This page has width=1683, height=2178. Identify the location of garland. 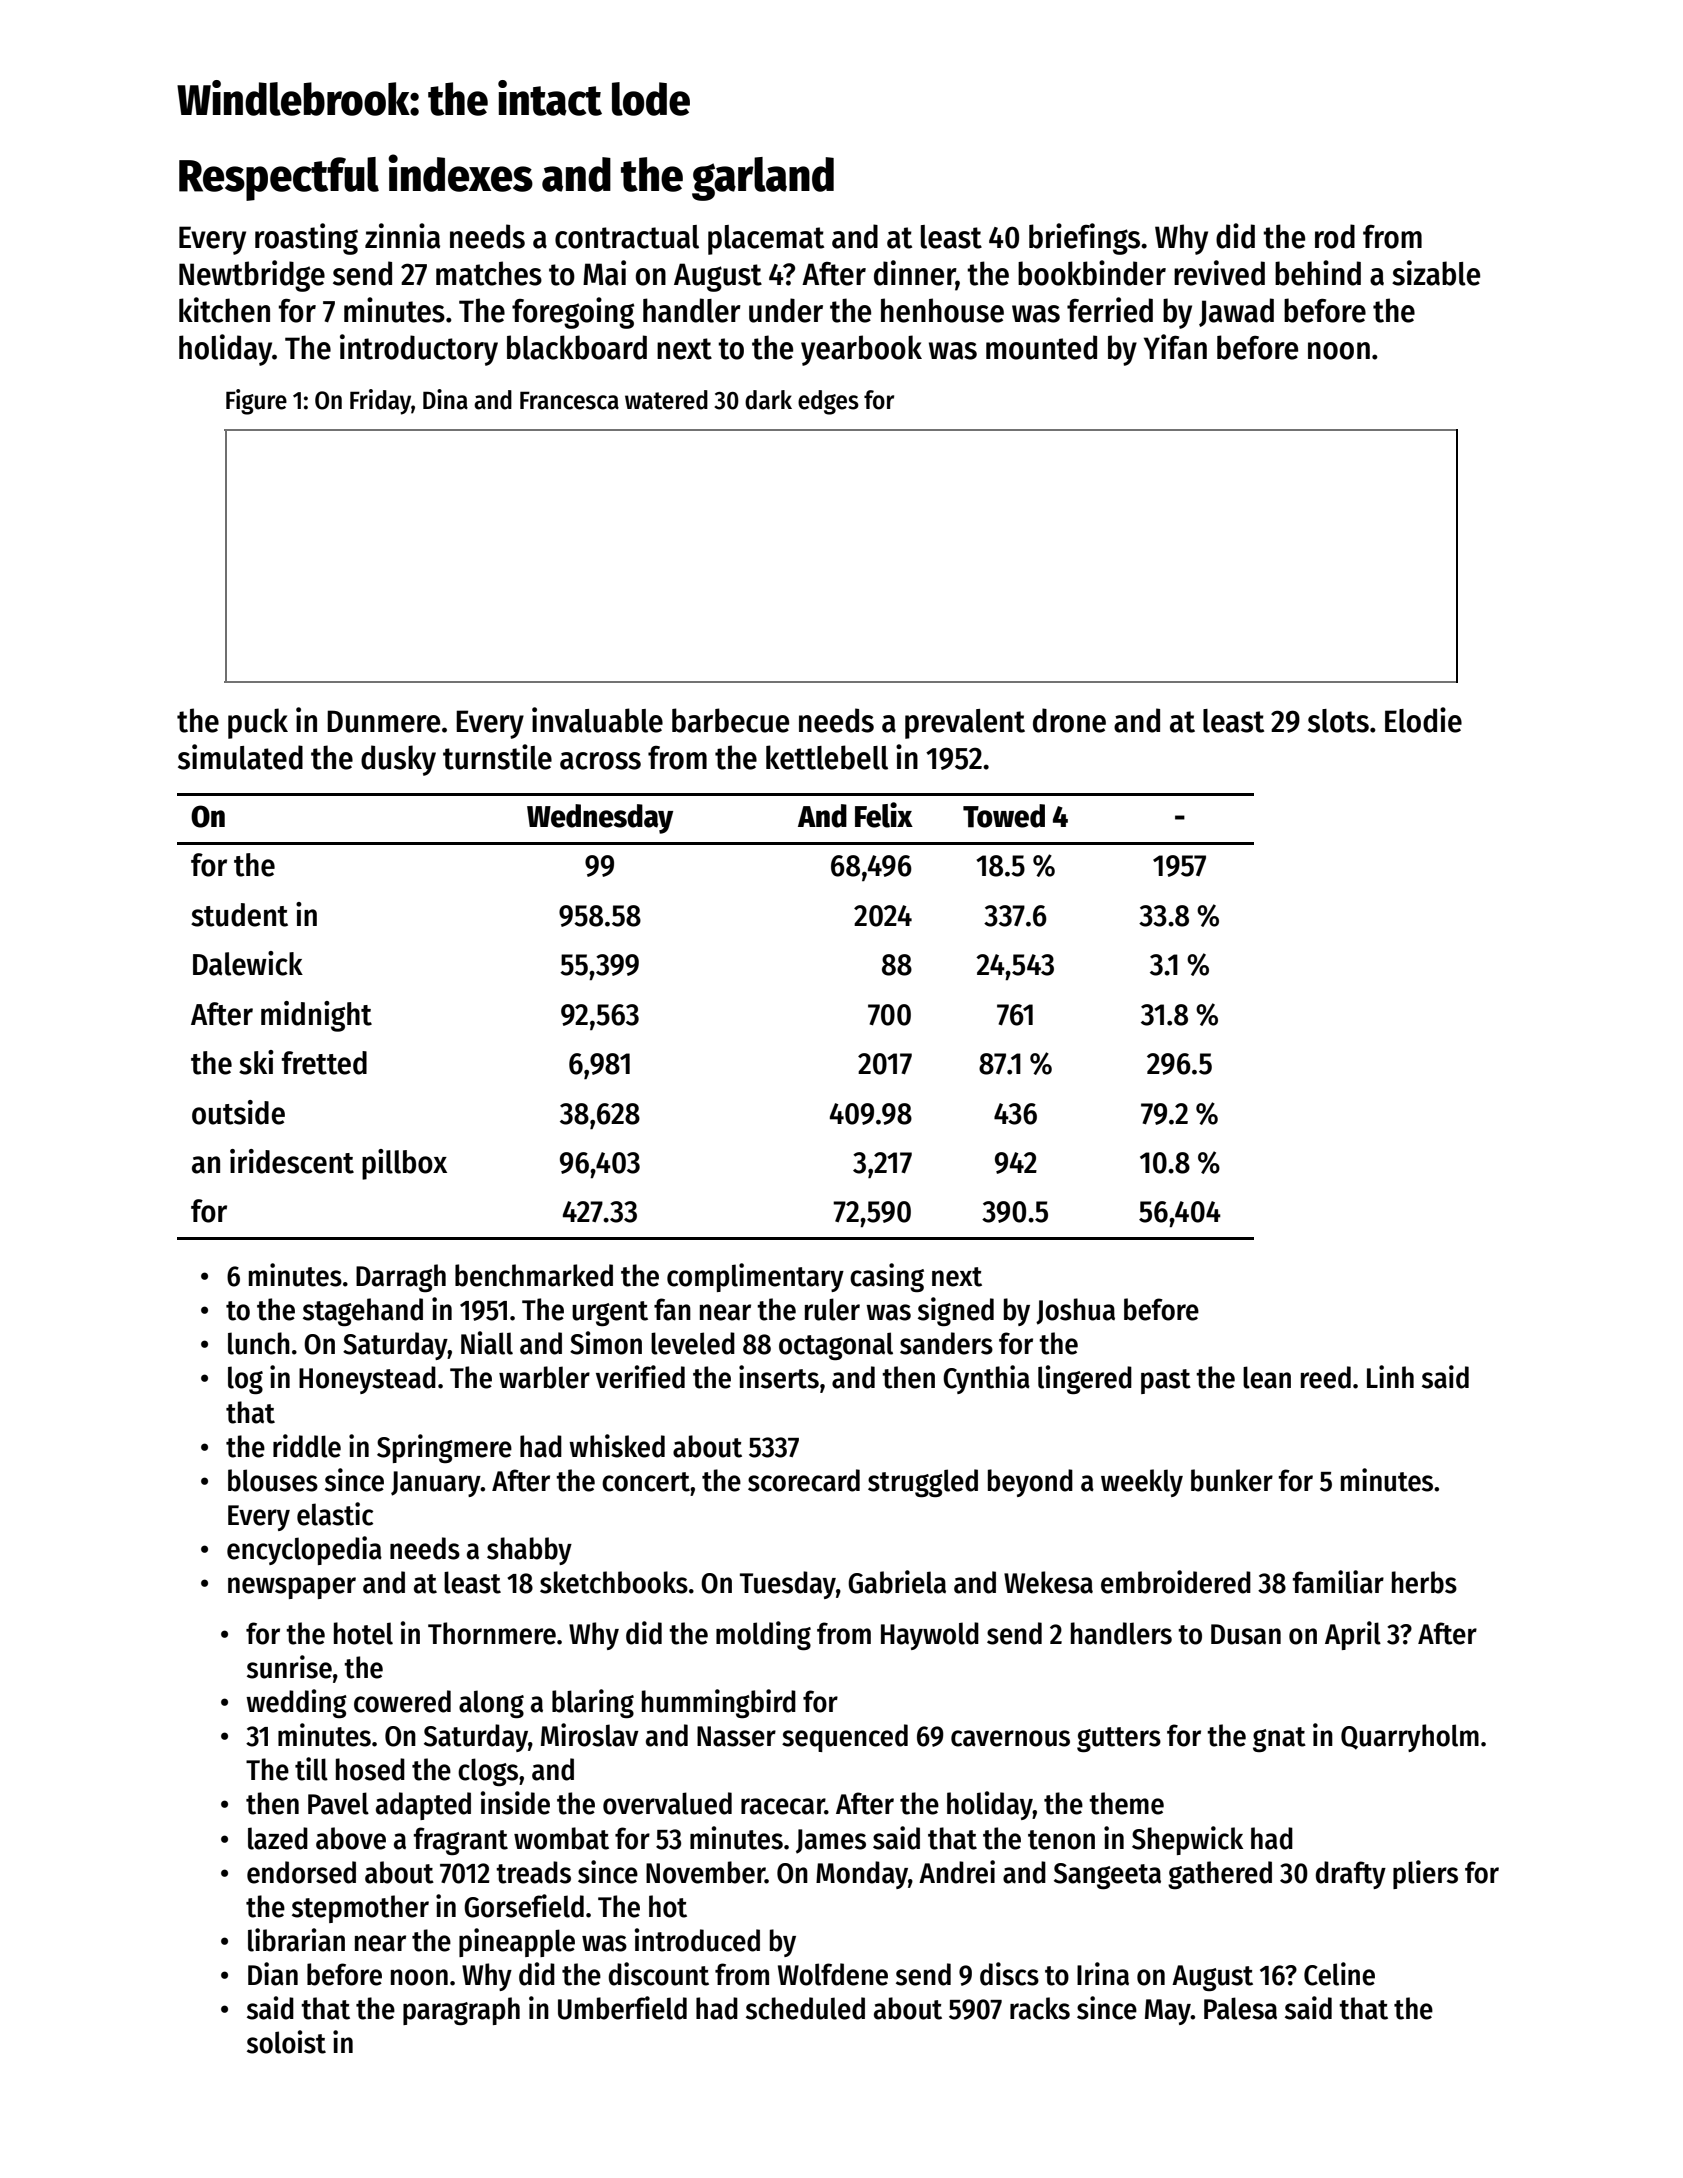
(763, 179).
